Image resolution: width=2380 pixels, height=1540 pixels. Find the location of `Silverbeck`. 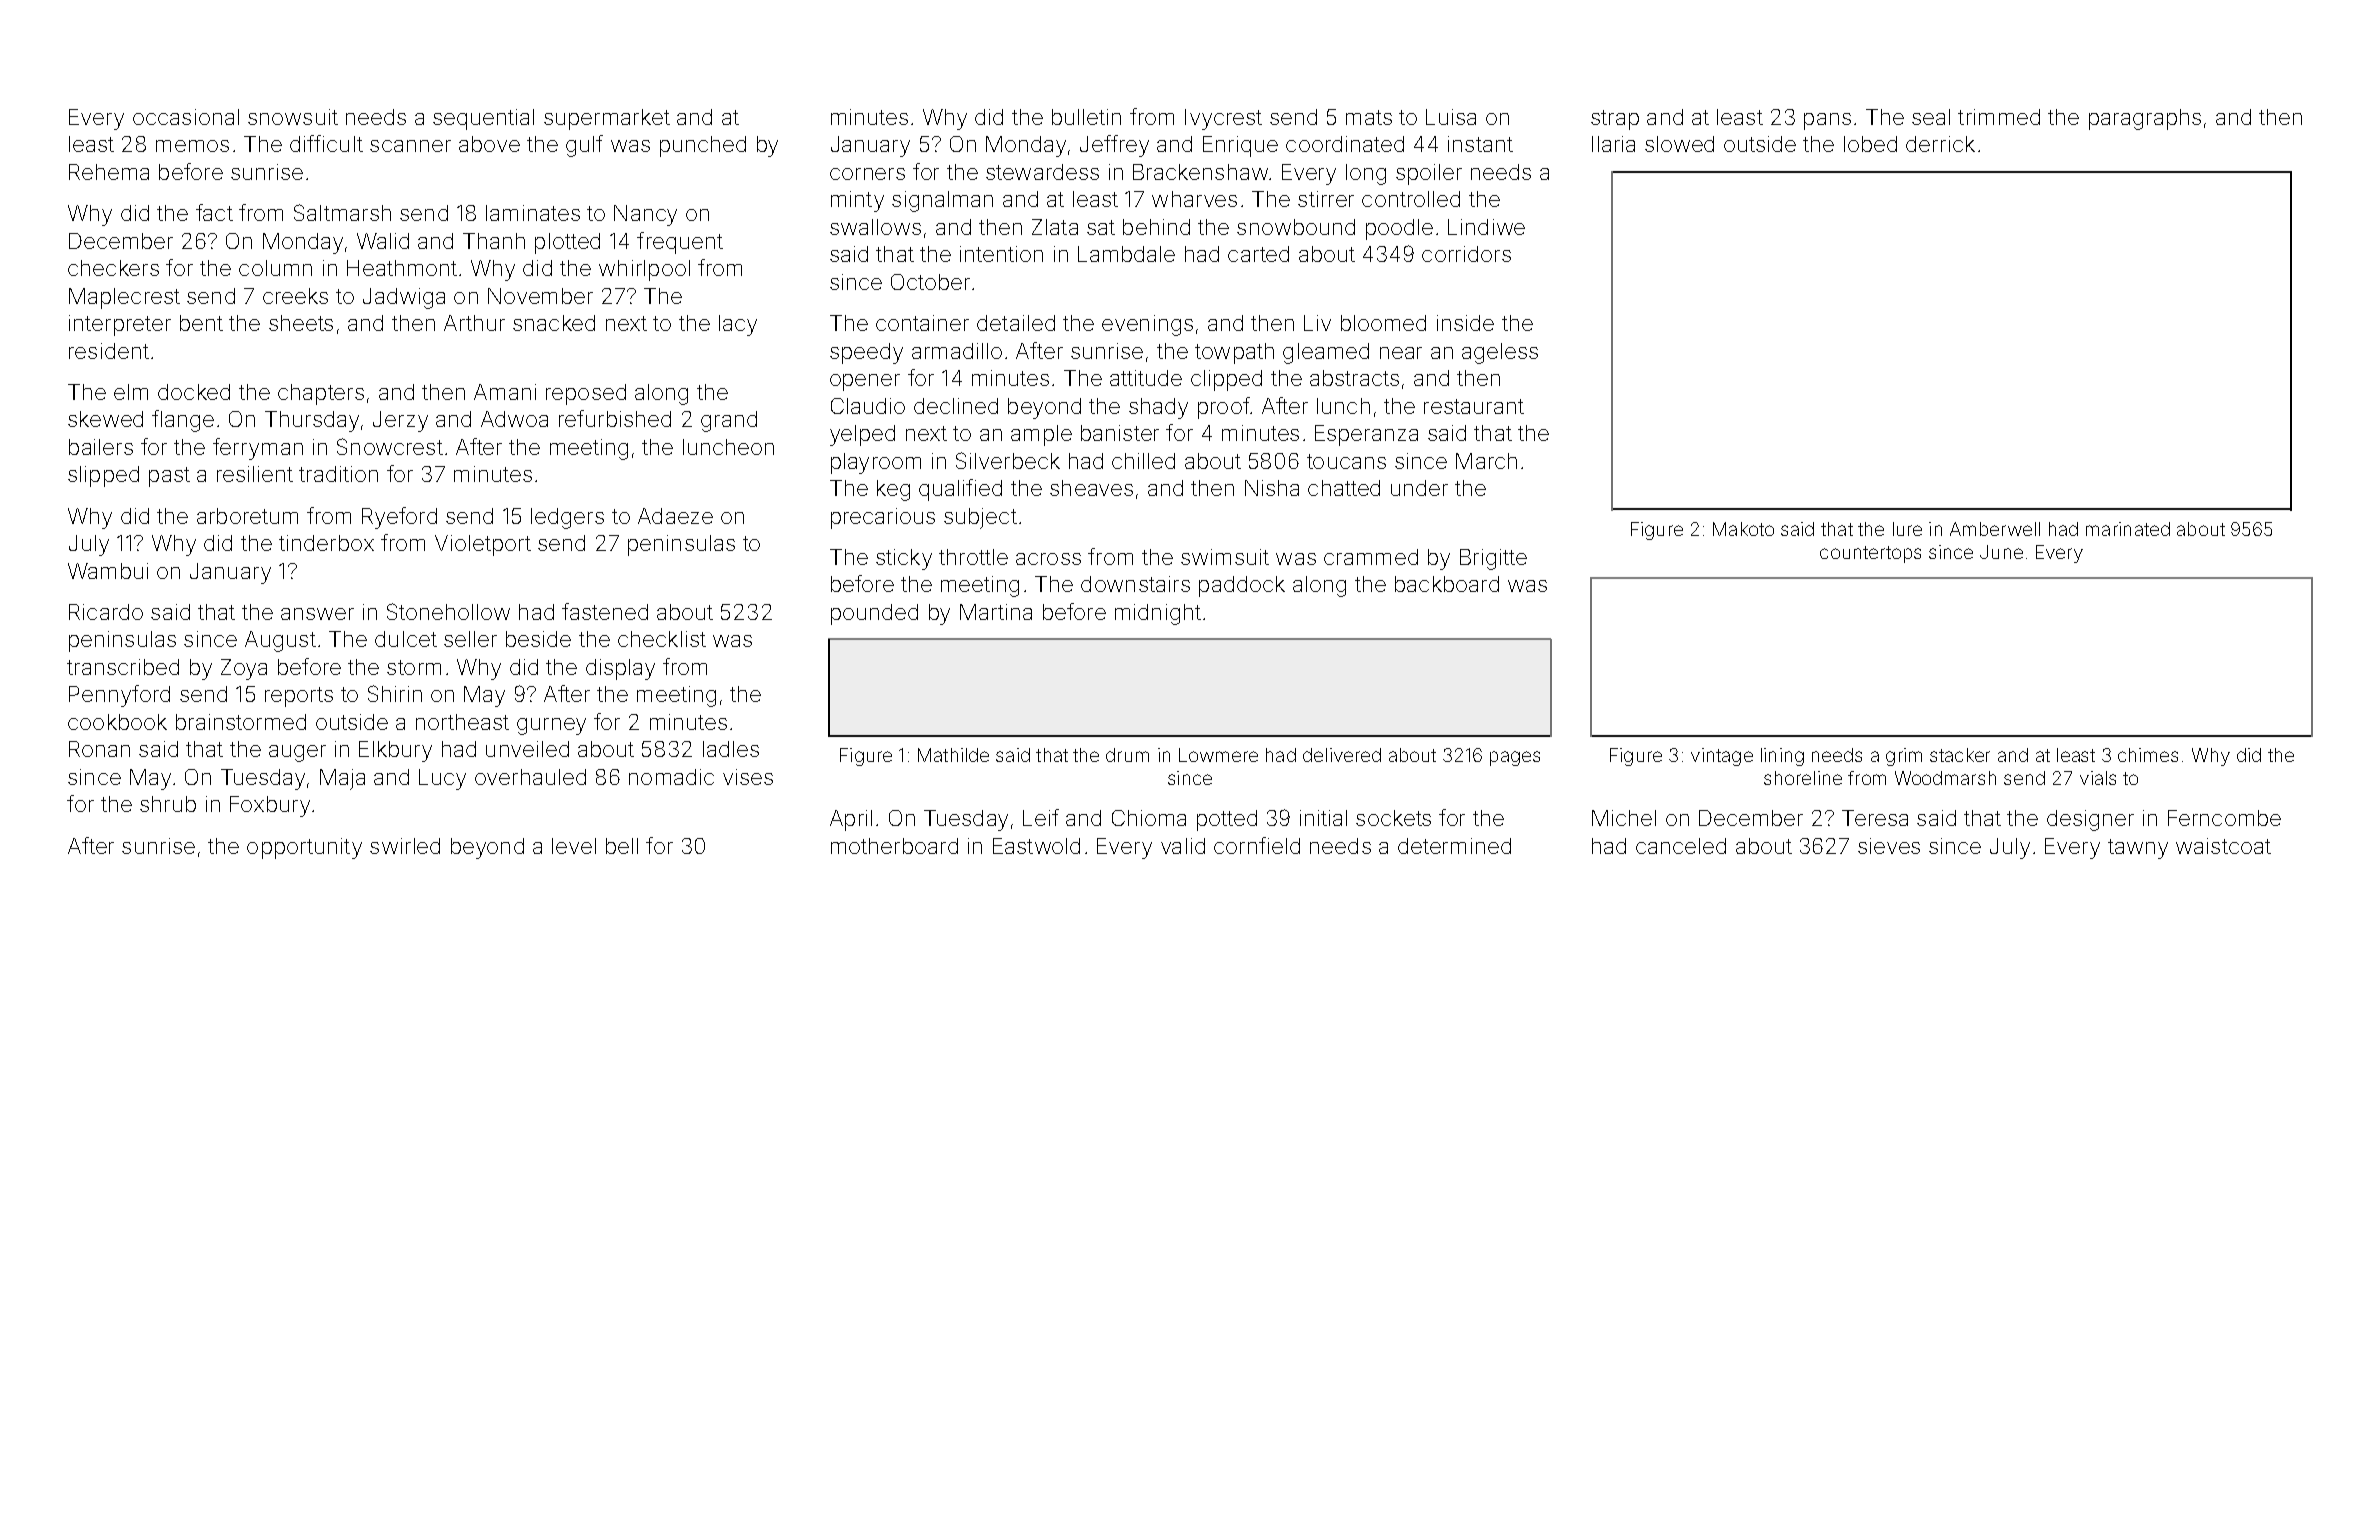

Silverbeck is located at coordinates (1008, 460).
